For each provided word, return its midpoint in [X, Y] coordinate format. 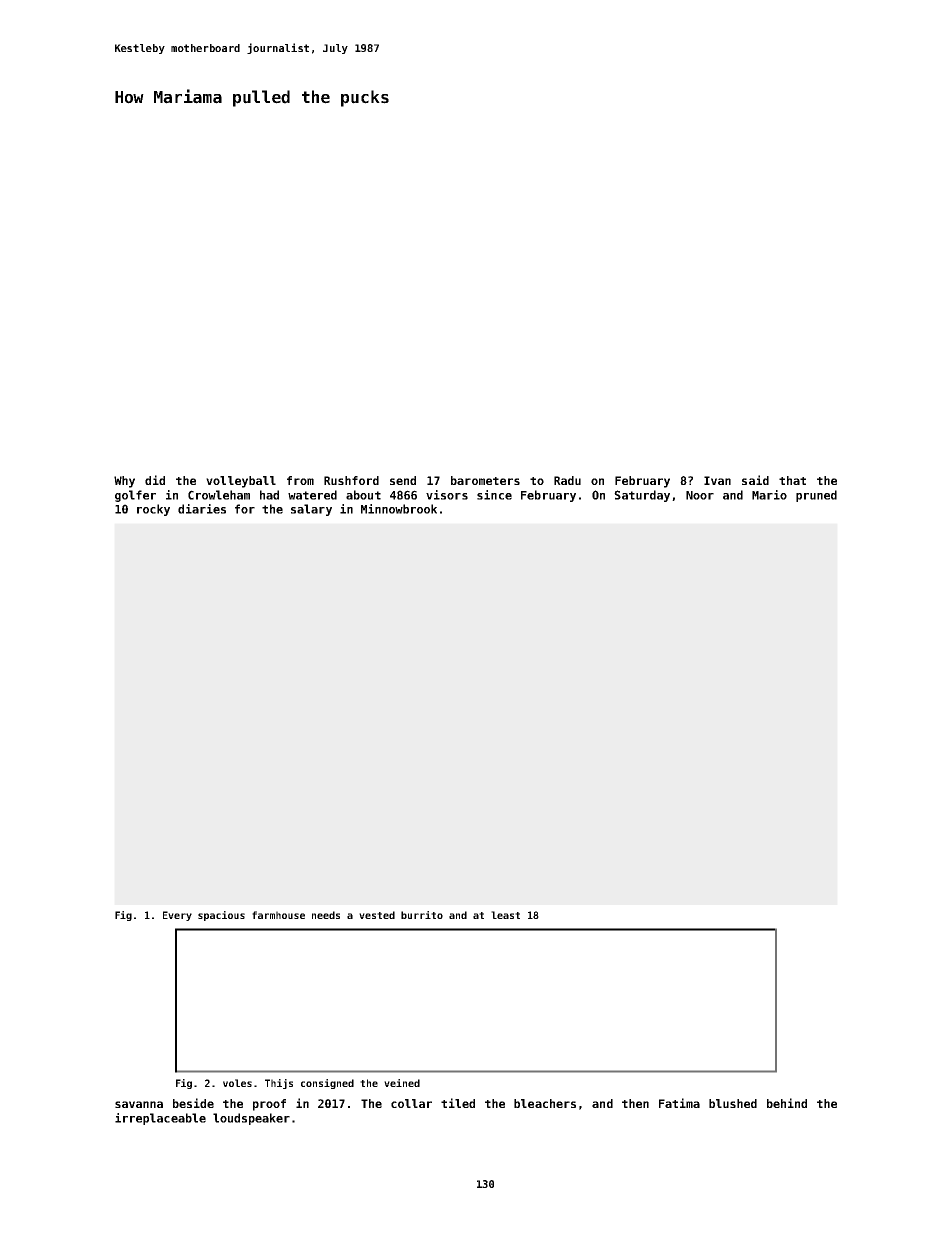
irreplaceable [160, 1119]
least [505, 915]
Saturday [642, 496]
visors [447, 495]
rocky [153, 510]
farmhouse [278, 915]
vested [377, 915]
